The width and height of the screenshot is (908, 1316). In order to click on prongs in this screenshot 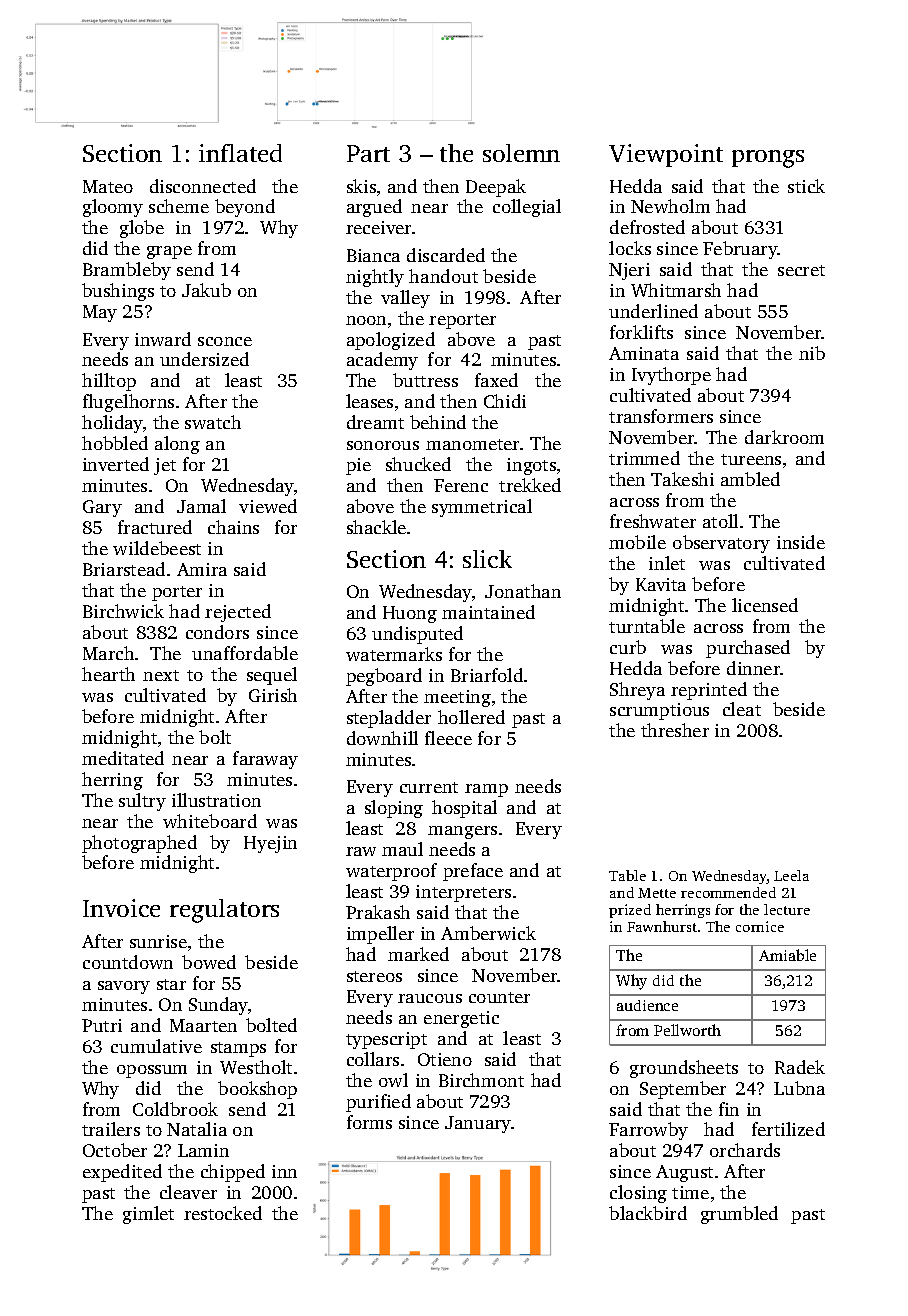, I will do `click(768, 159)`.
